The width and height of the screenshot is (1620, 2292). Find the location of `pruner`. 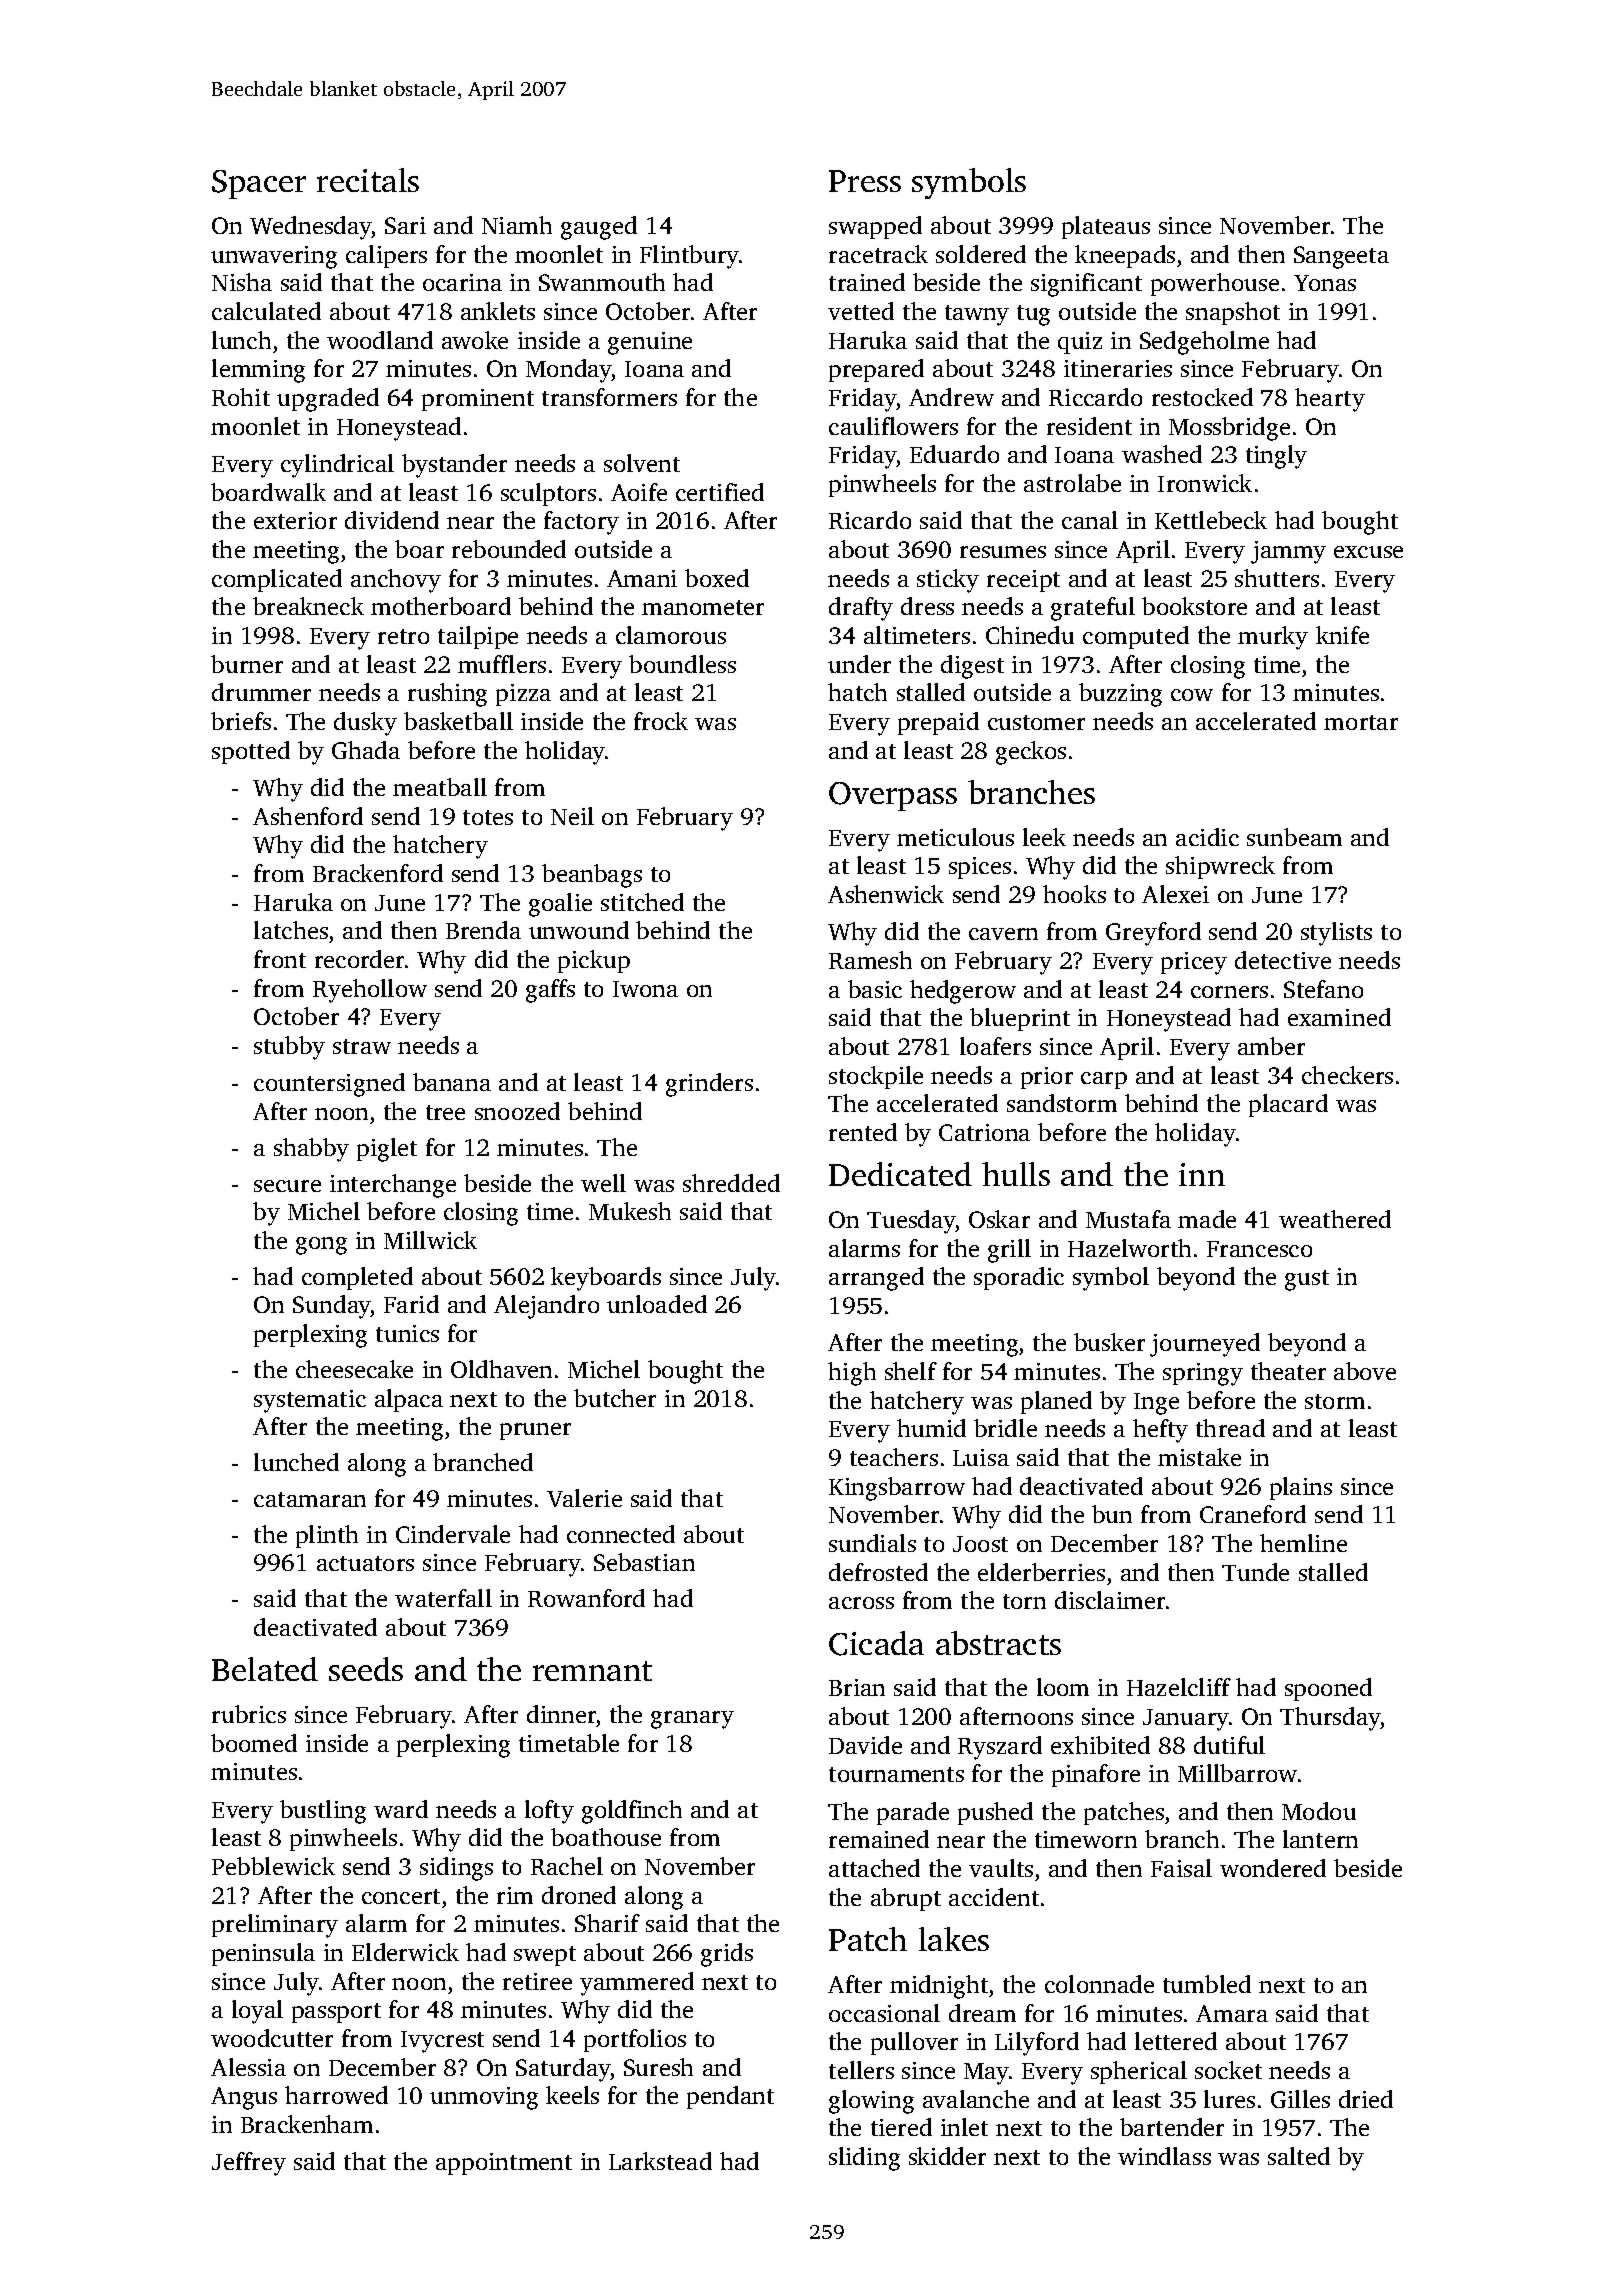

pruner is located at coordinates (535, 1431).
